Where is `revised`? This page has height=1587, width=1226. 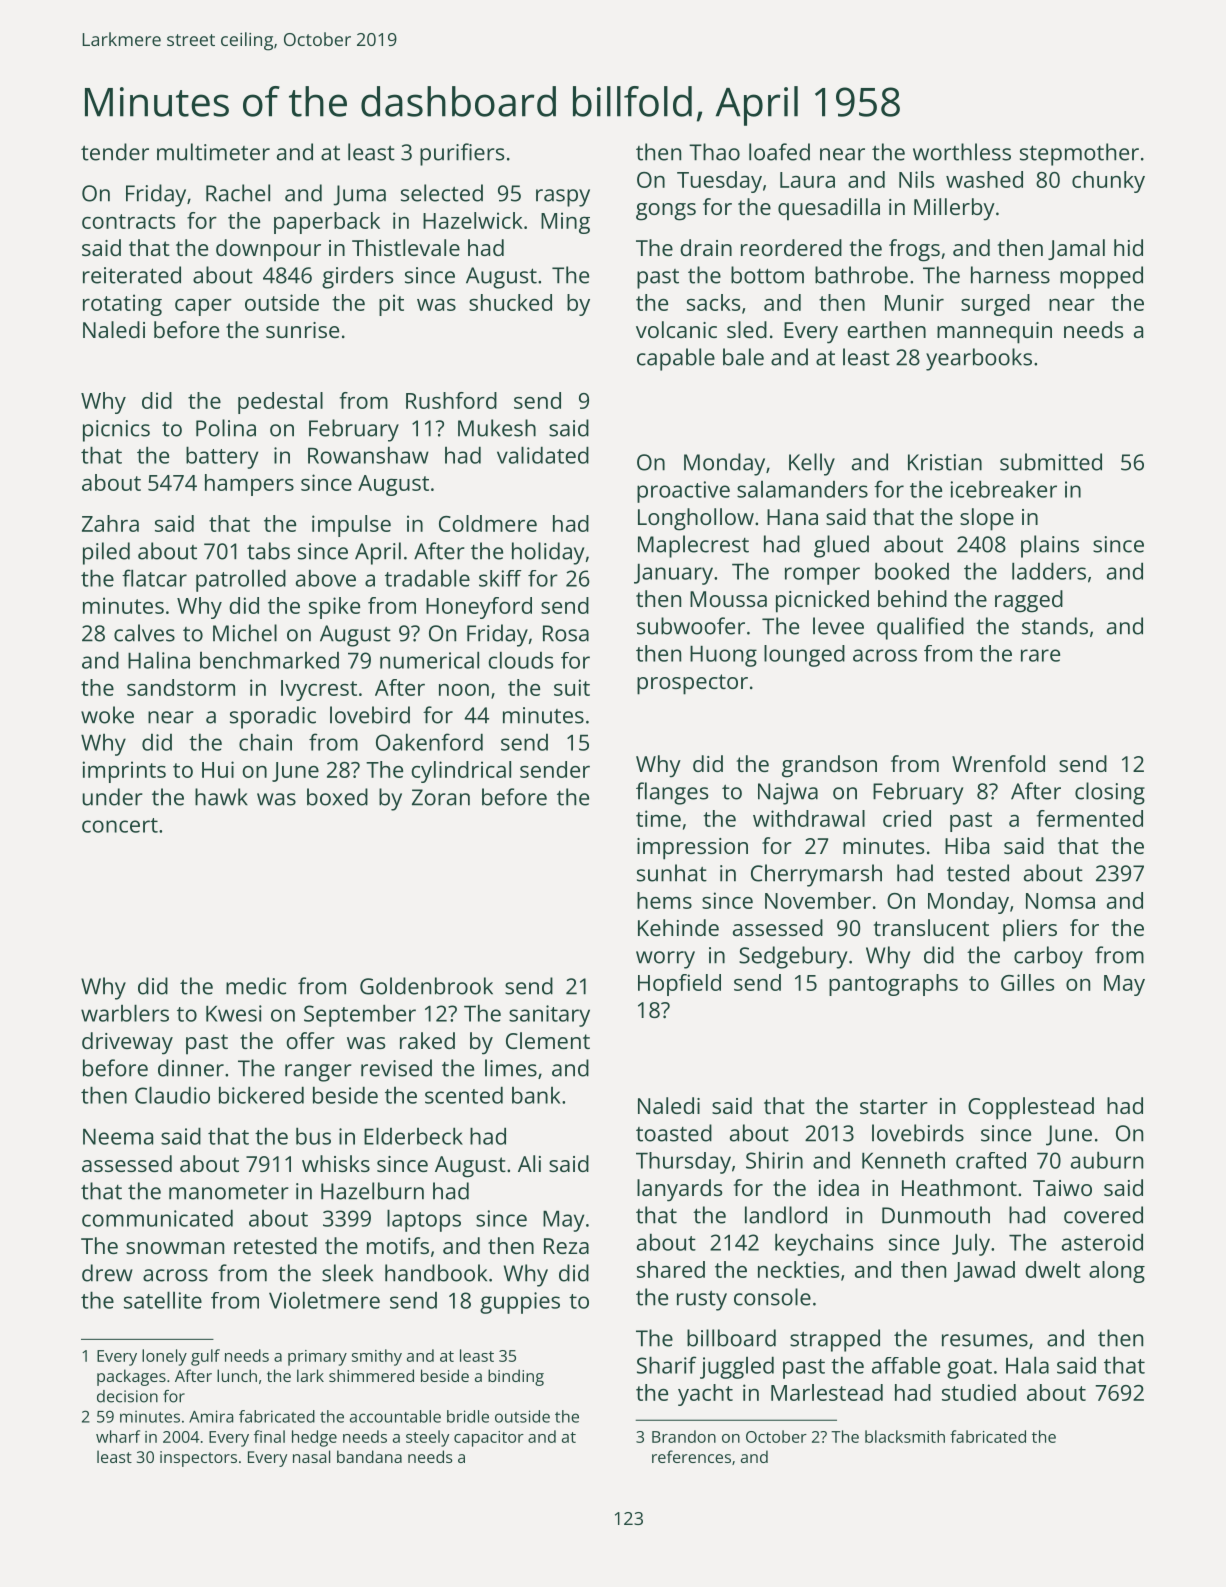
revised is located at coordinates (396, 1068).
